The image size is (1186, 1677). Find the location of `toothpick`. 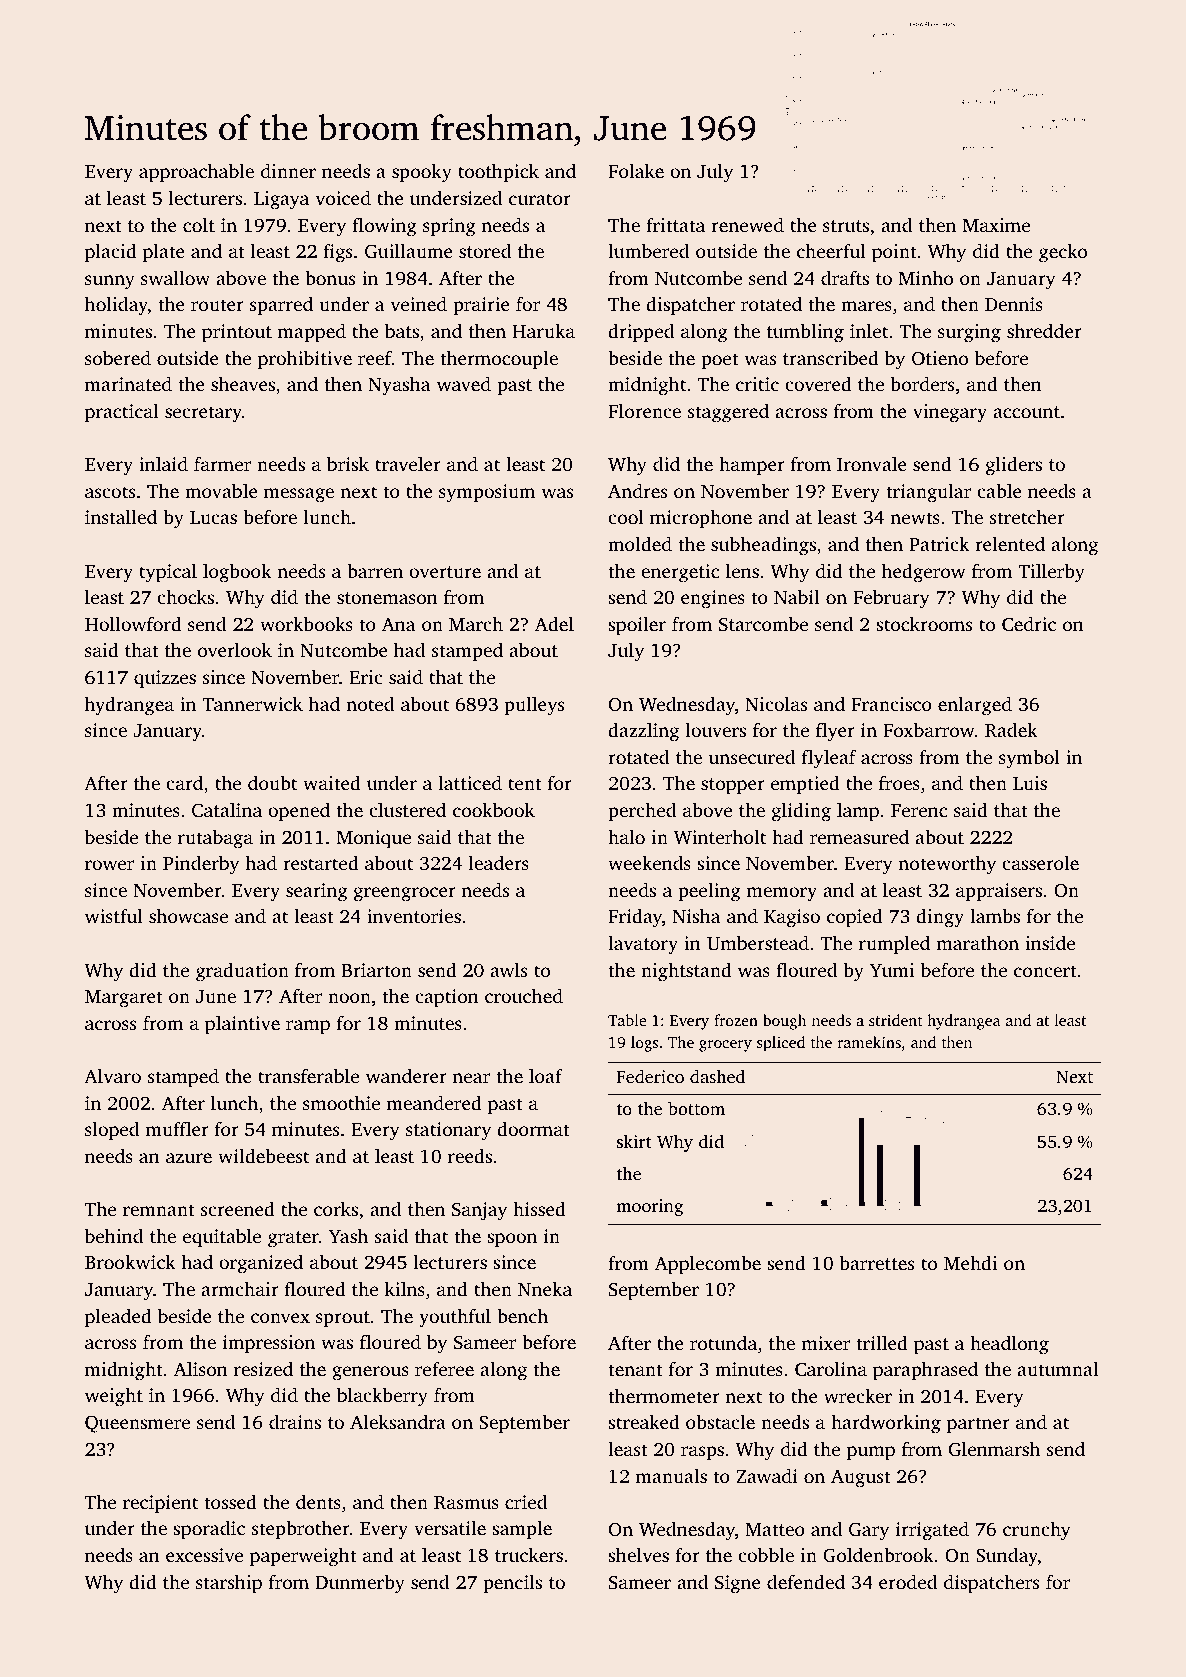

toothpick is located at coordinates (498, 172).
